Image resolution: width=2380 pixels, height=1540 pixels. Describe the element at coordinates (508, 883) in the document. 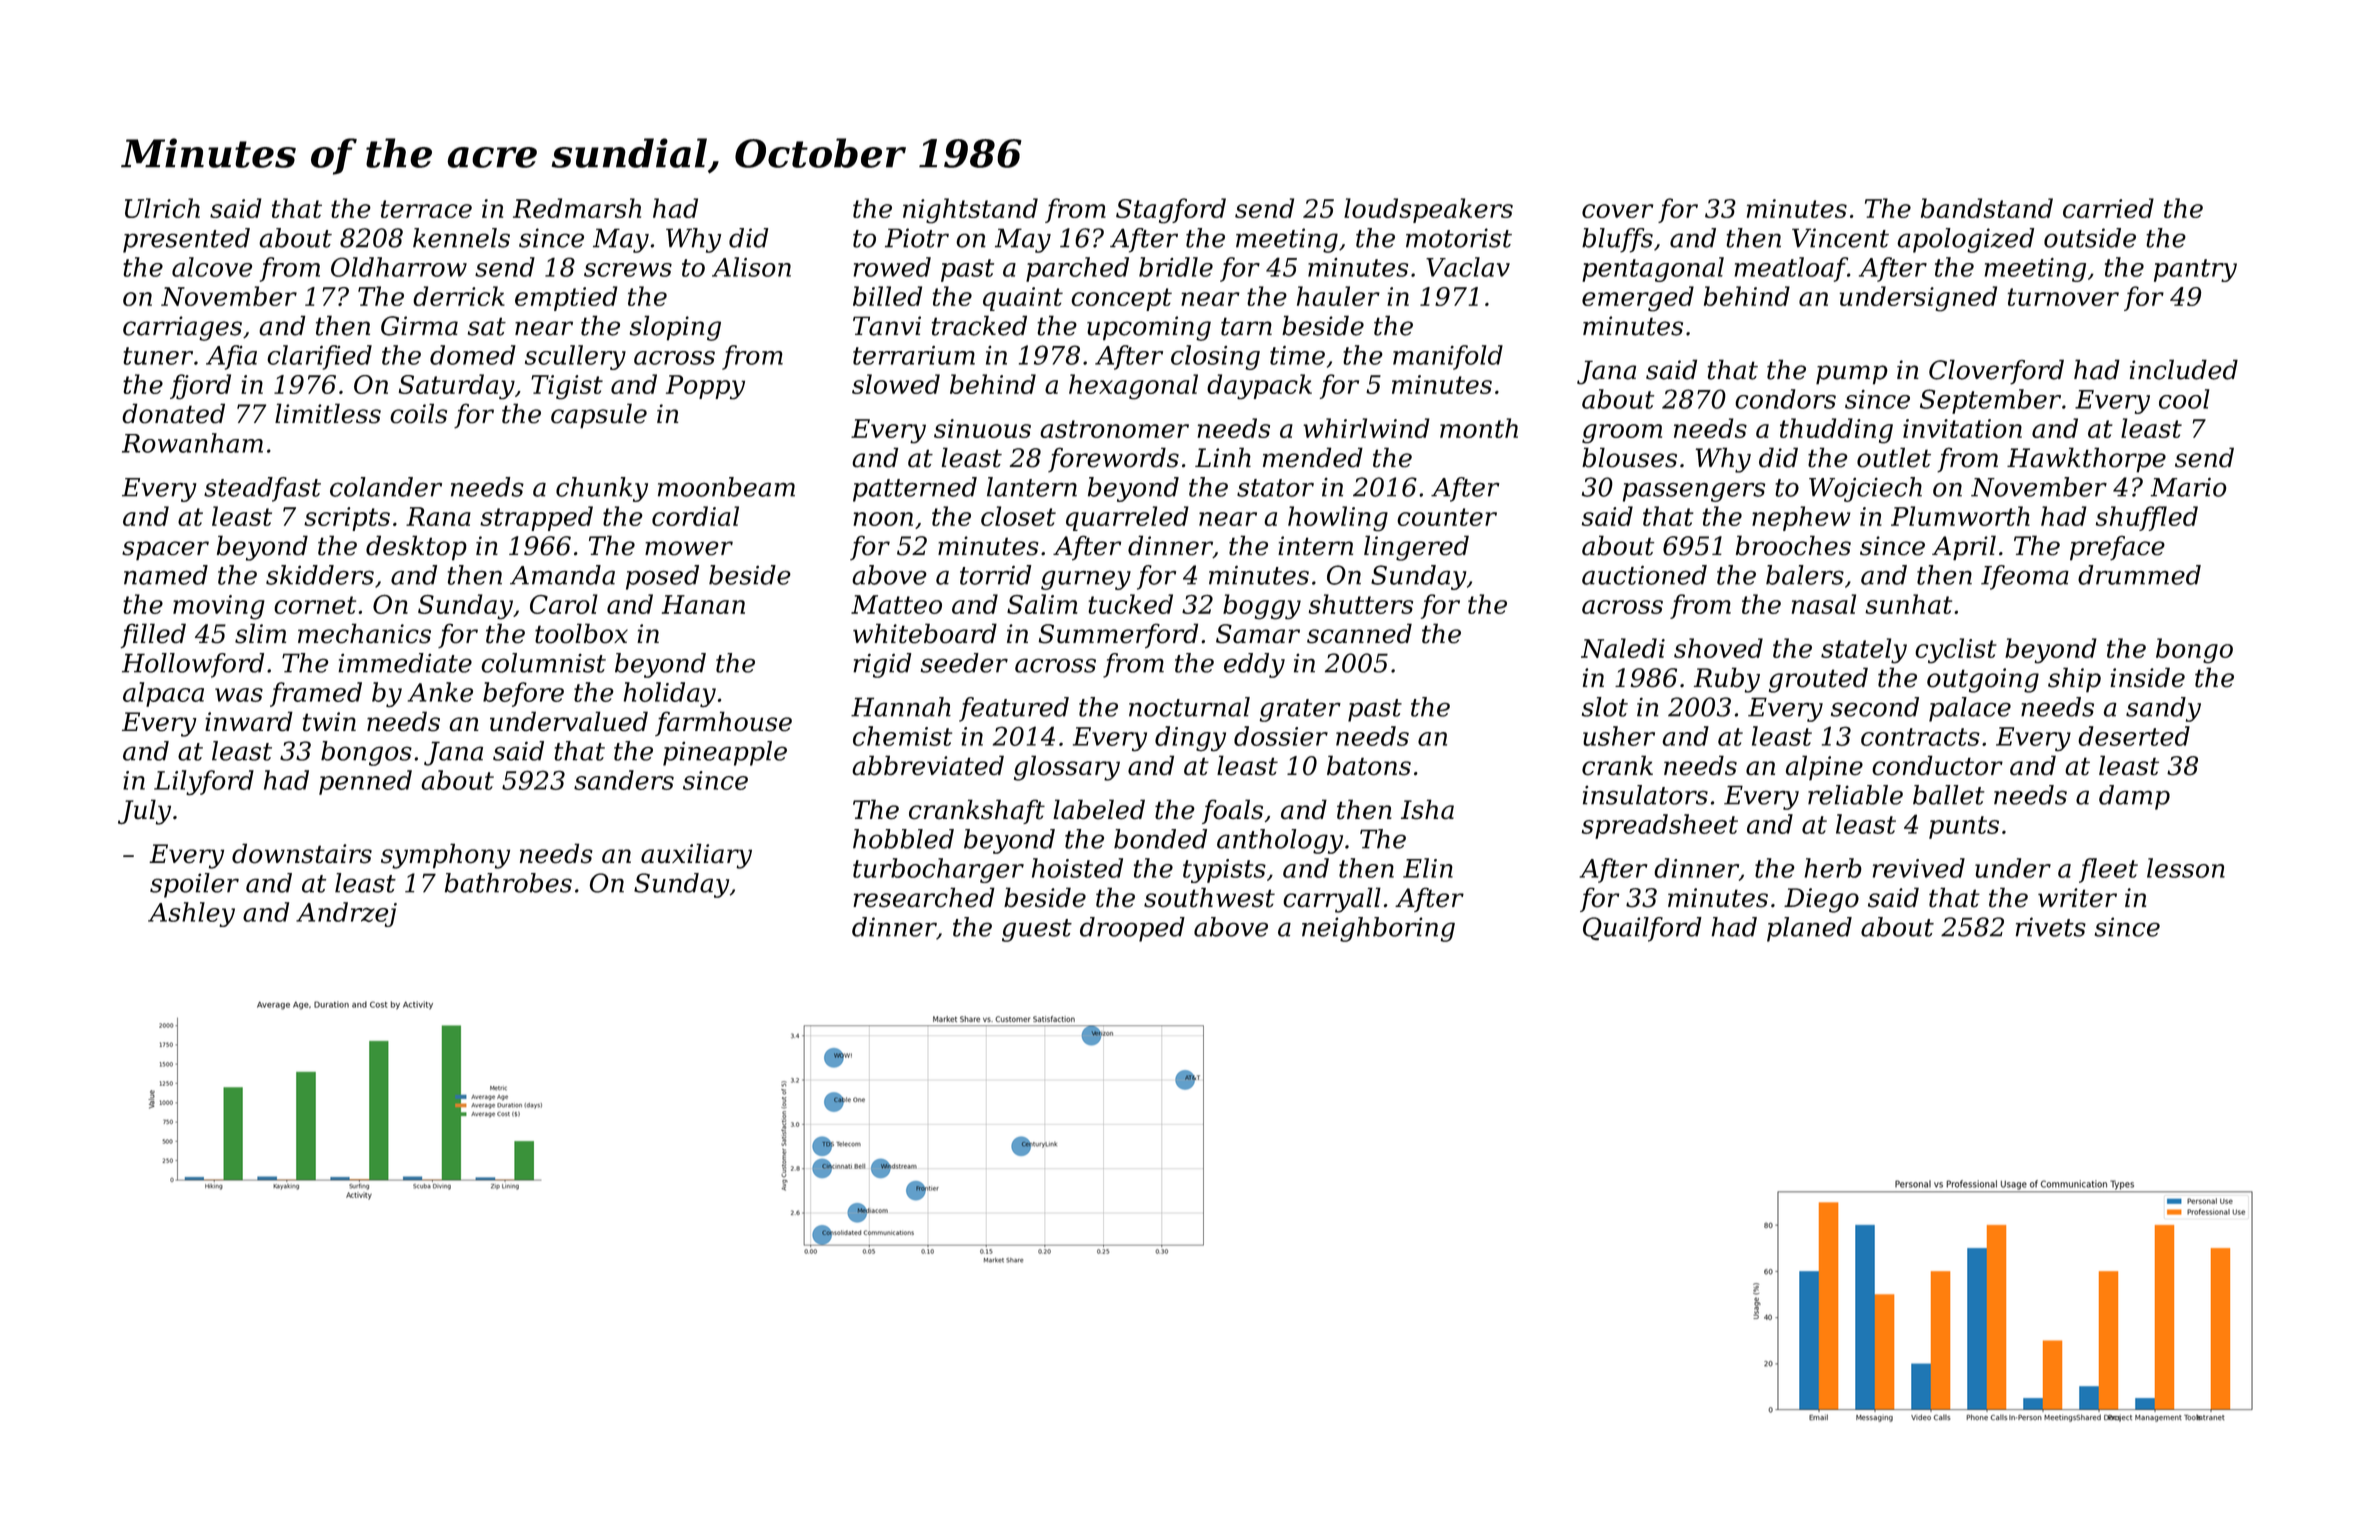

I see `bathrobes` at that location.
